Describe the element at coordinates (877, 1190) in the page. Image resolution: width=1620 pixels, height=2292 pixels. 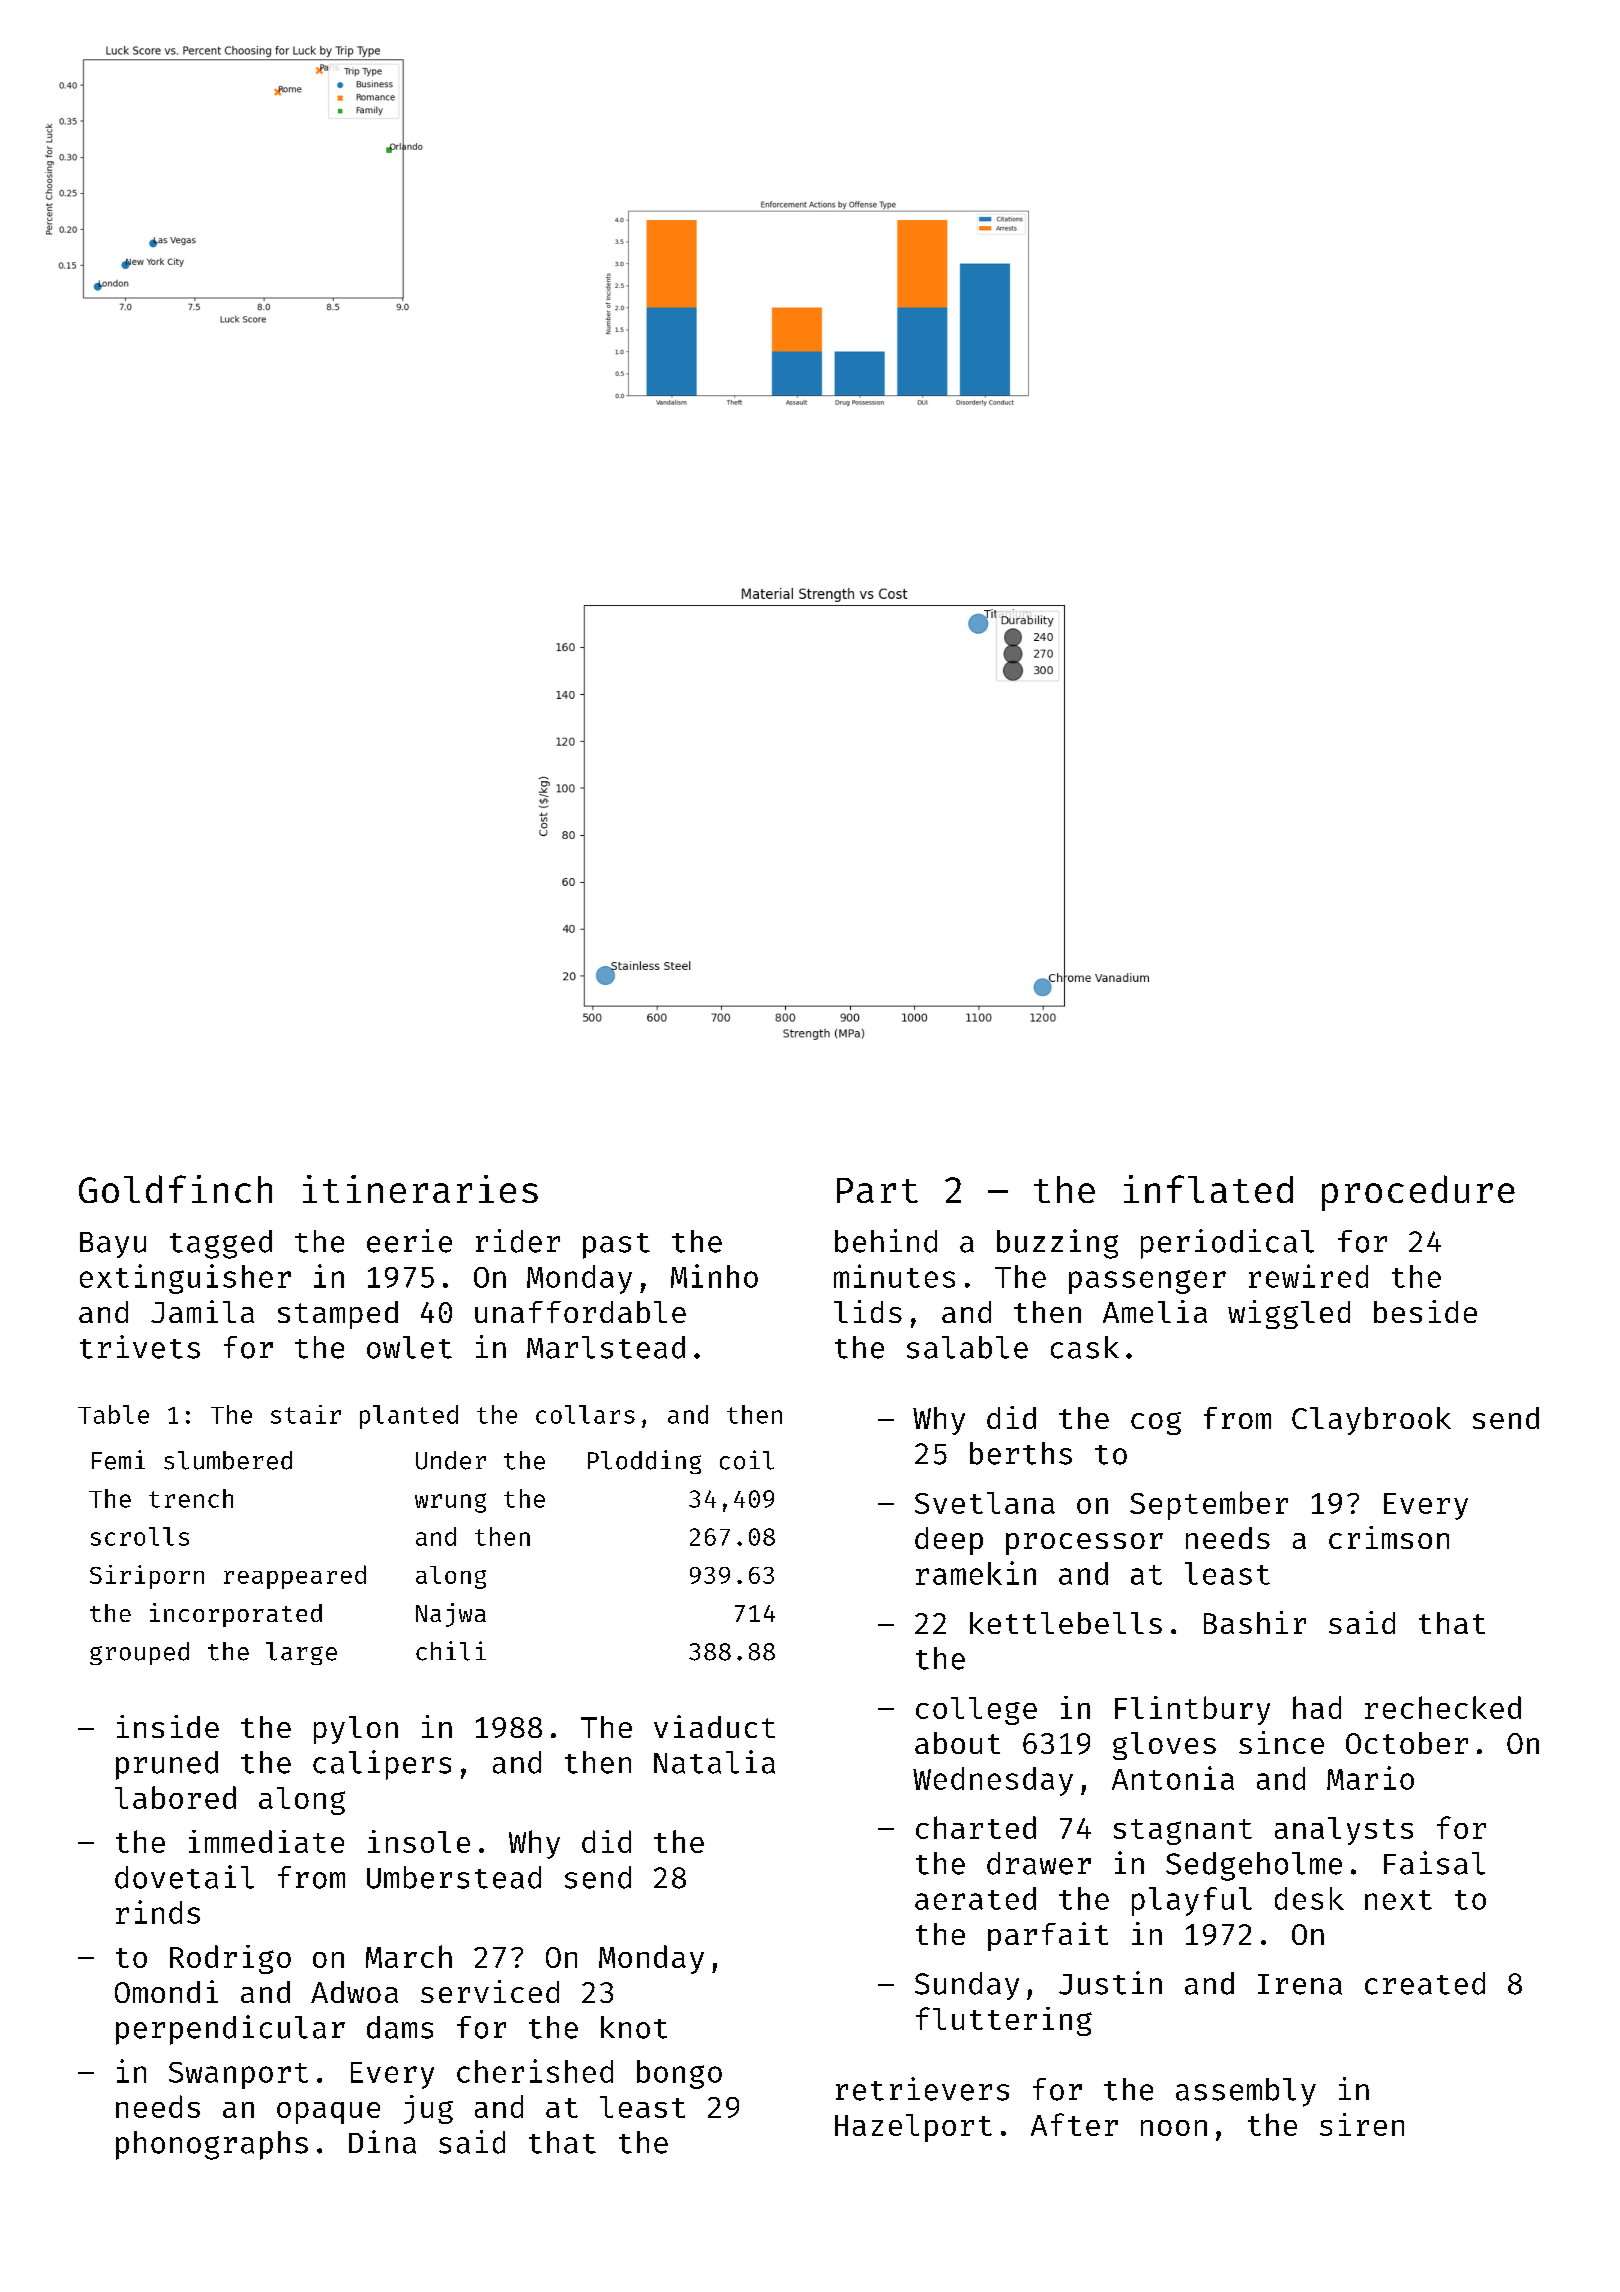
I see `Part` at that location.
